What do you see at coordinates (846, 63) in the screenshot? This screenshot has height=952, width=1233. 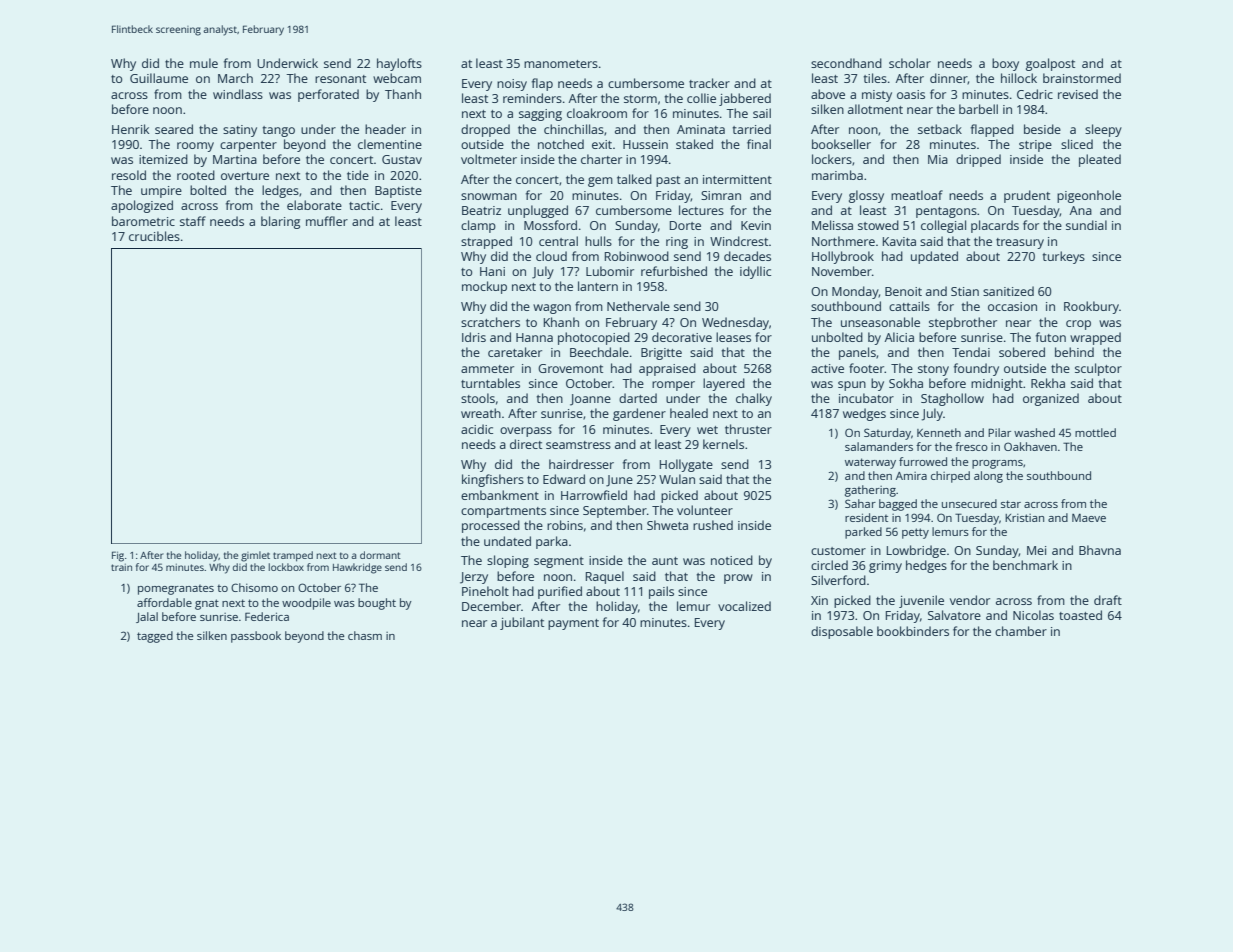 I see `secondhand` at bounding box center [846, 63].
